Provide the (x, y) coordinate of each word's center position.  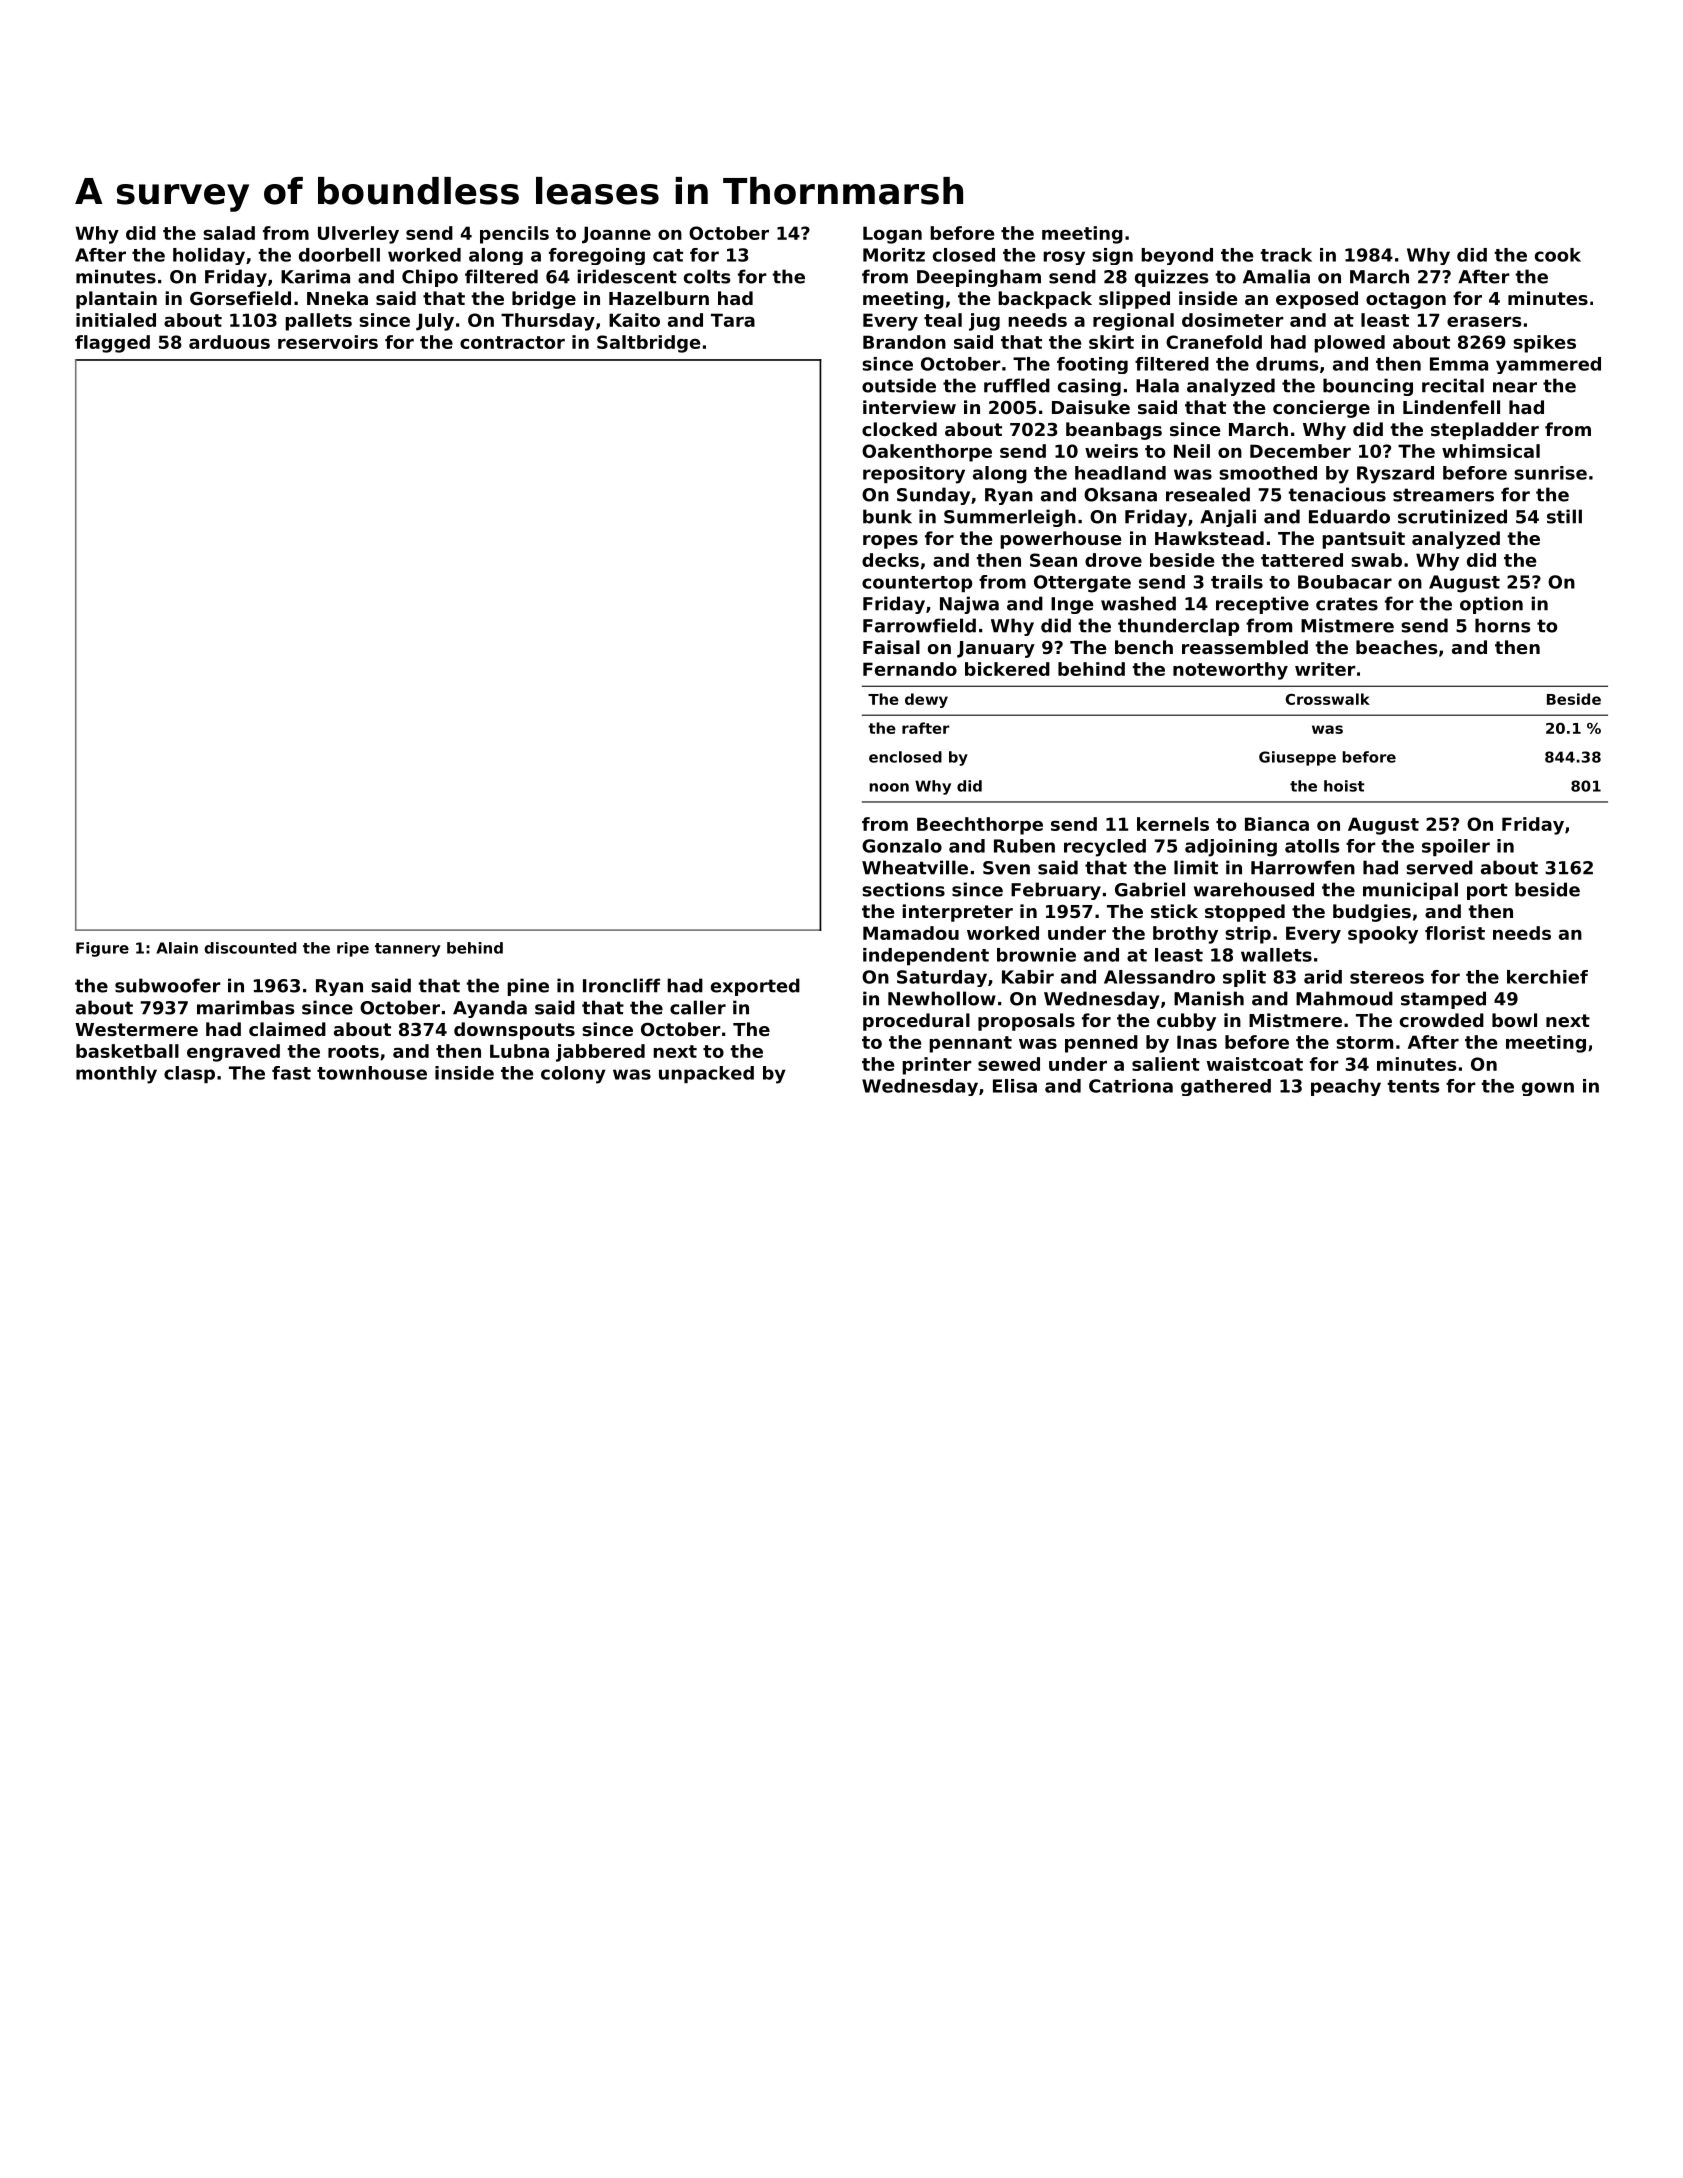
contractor (512, 342)
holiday (209, 256)
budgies (1372, 913)
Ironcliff (621, 985)
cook (1558, 255)
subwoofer (168, 985)
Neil (1192, 451)
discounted (250, 948)
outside (899, 385)
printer (937, 1066)
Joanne (616, 235)
